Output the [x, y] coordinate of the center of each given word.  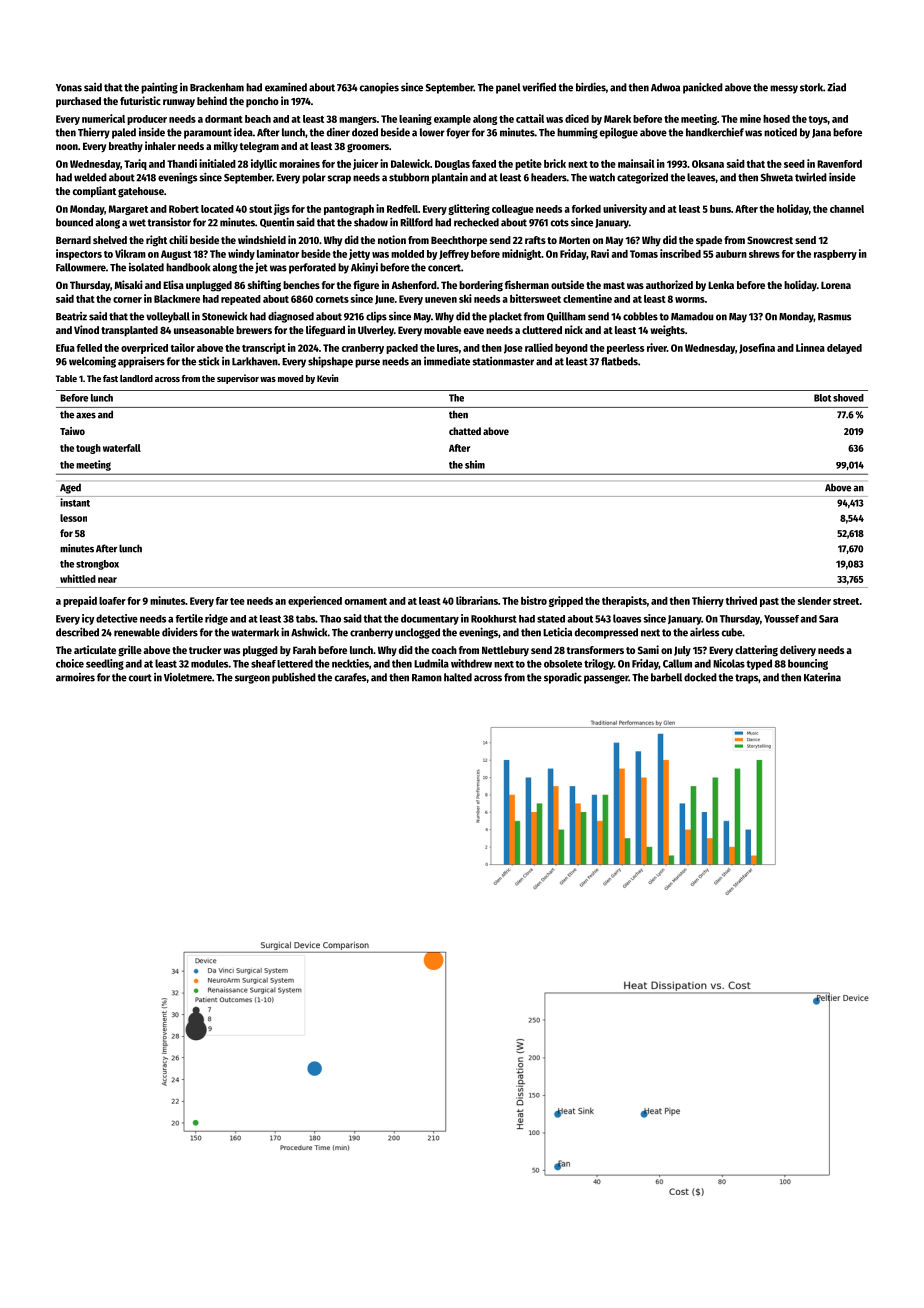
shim [475, 464]
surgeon [252, 679]
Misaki [128, 284]
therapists [624, 601]
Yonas [69, 88]
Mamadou [692, 316]
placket [505, 317]
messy [784, 89]
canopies [379, 88]
